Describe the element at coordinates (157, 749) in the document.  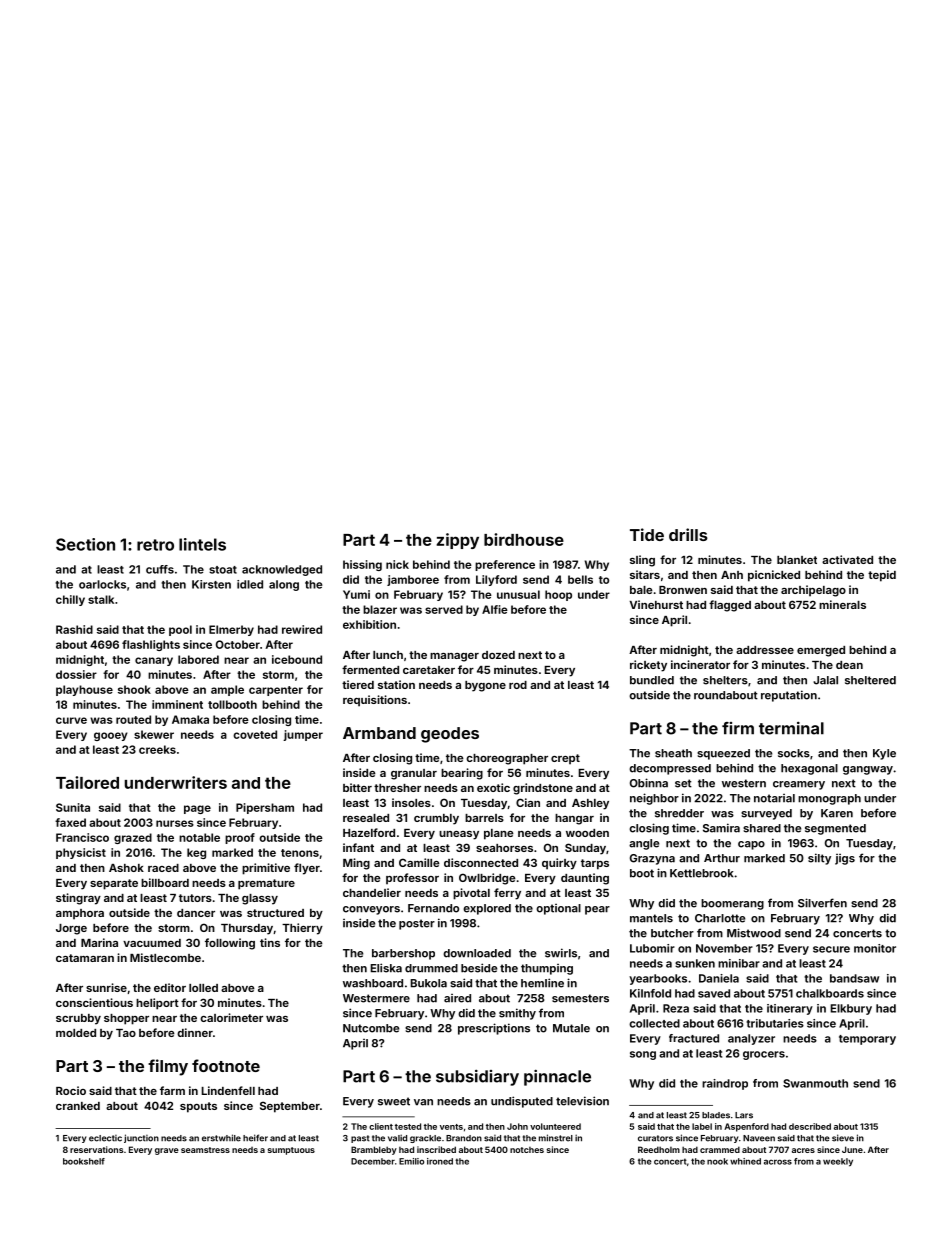
I see `creeks` at that location.
